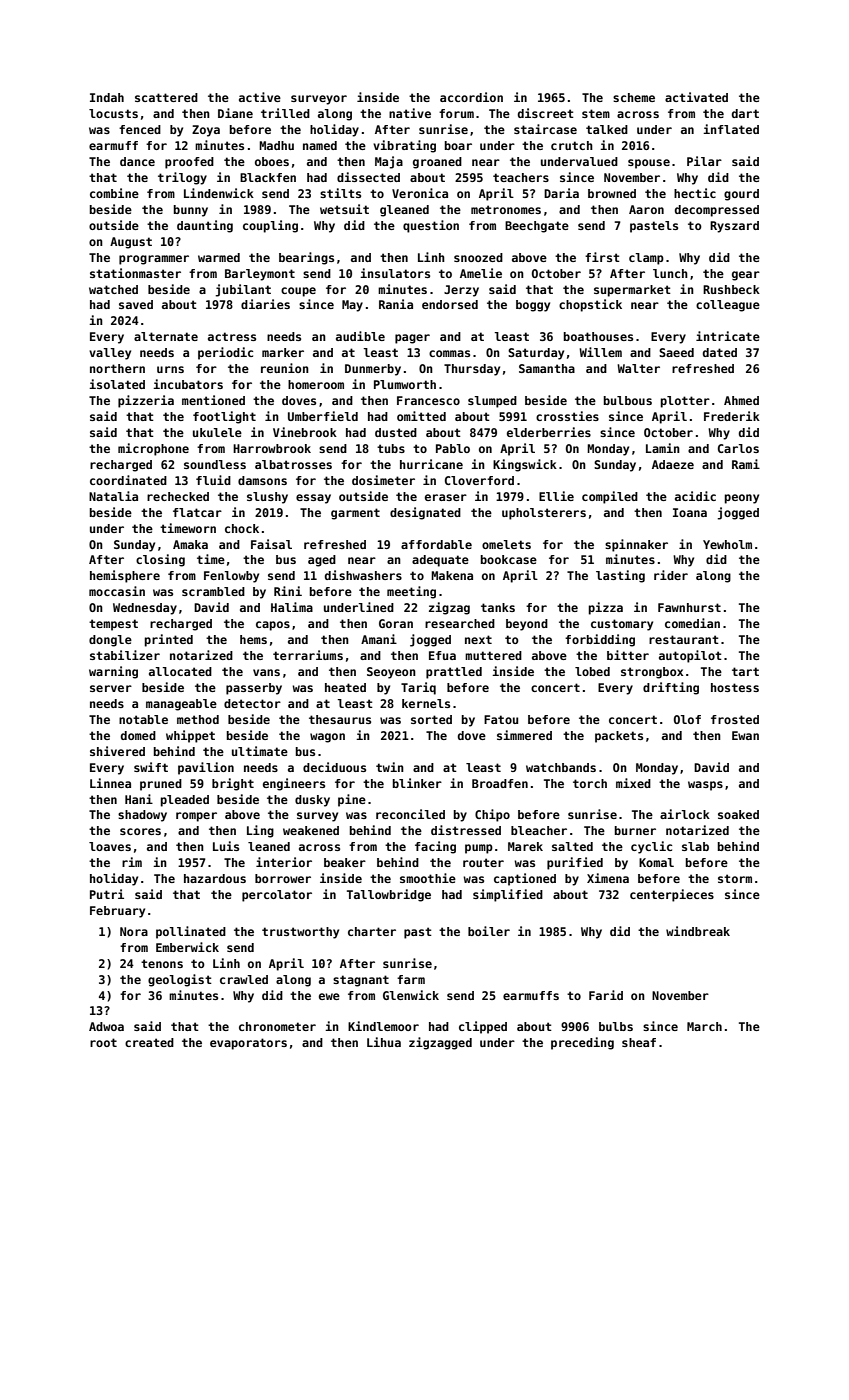  What do you see at coordinates (248, 1044) in the screenshot?
I see `evaporators` at bounding box center [248, 1044].
